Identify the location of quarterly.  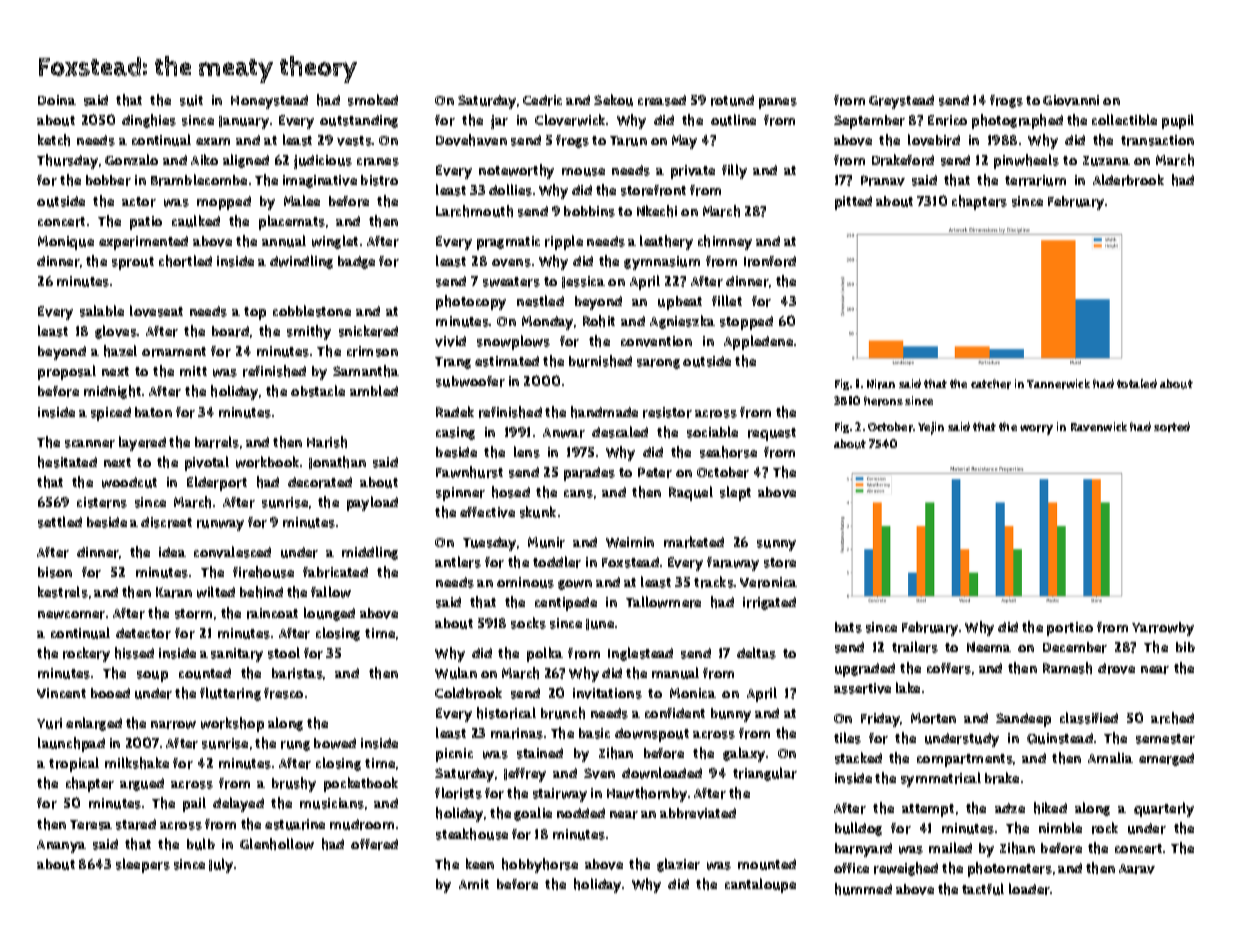
(1164, 809).
